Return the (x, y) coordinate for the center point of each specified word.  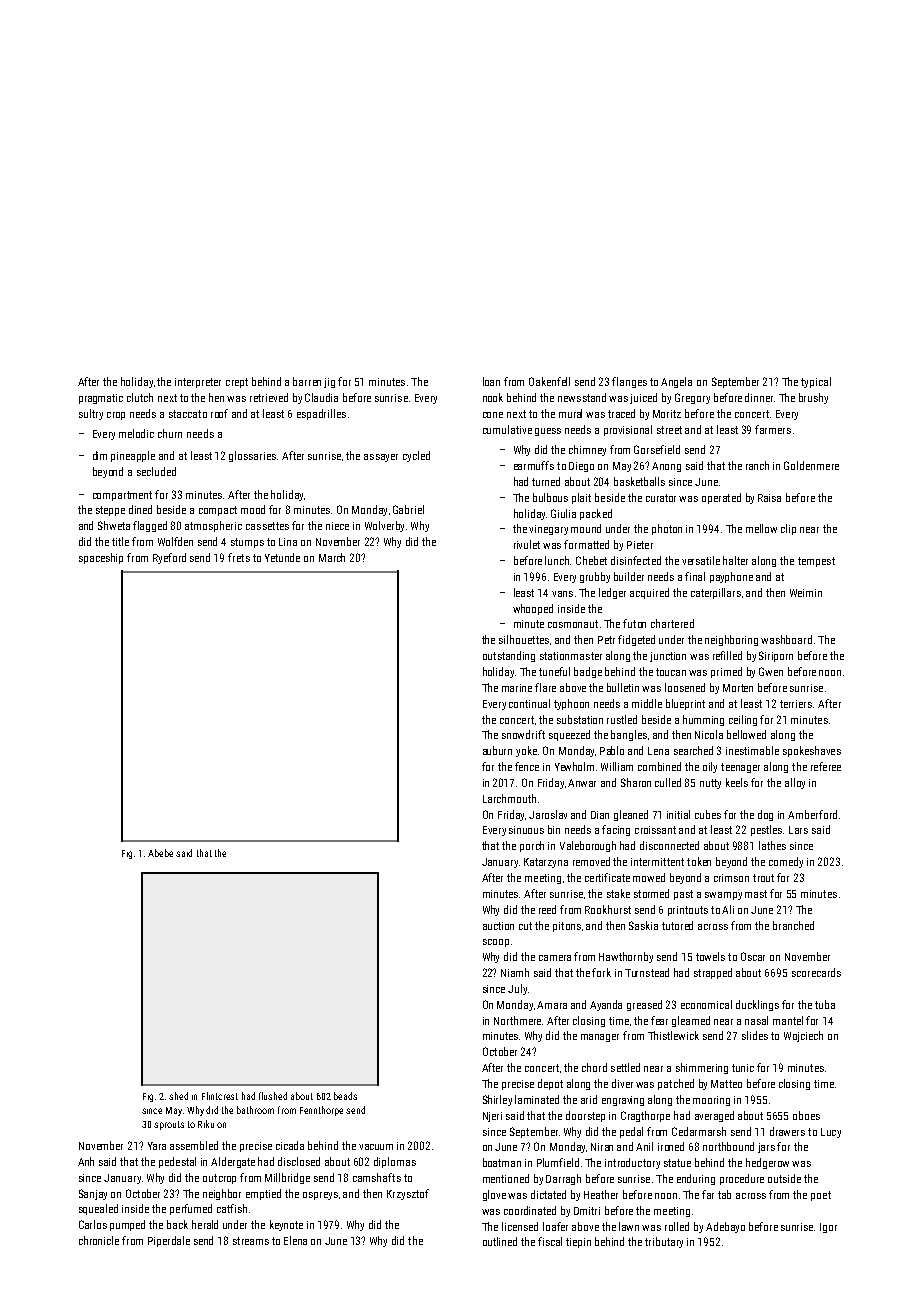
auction (498, 926)
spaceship (101, 558)
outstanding (509, 656)
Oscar (753, 956)
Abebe (160, 853)
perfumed (191, 1209)
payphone (731, 577)
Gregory (692, 398)
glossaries (252, 456)
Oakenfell (549, 381)
